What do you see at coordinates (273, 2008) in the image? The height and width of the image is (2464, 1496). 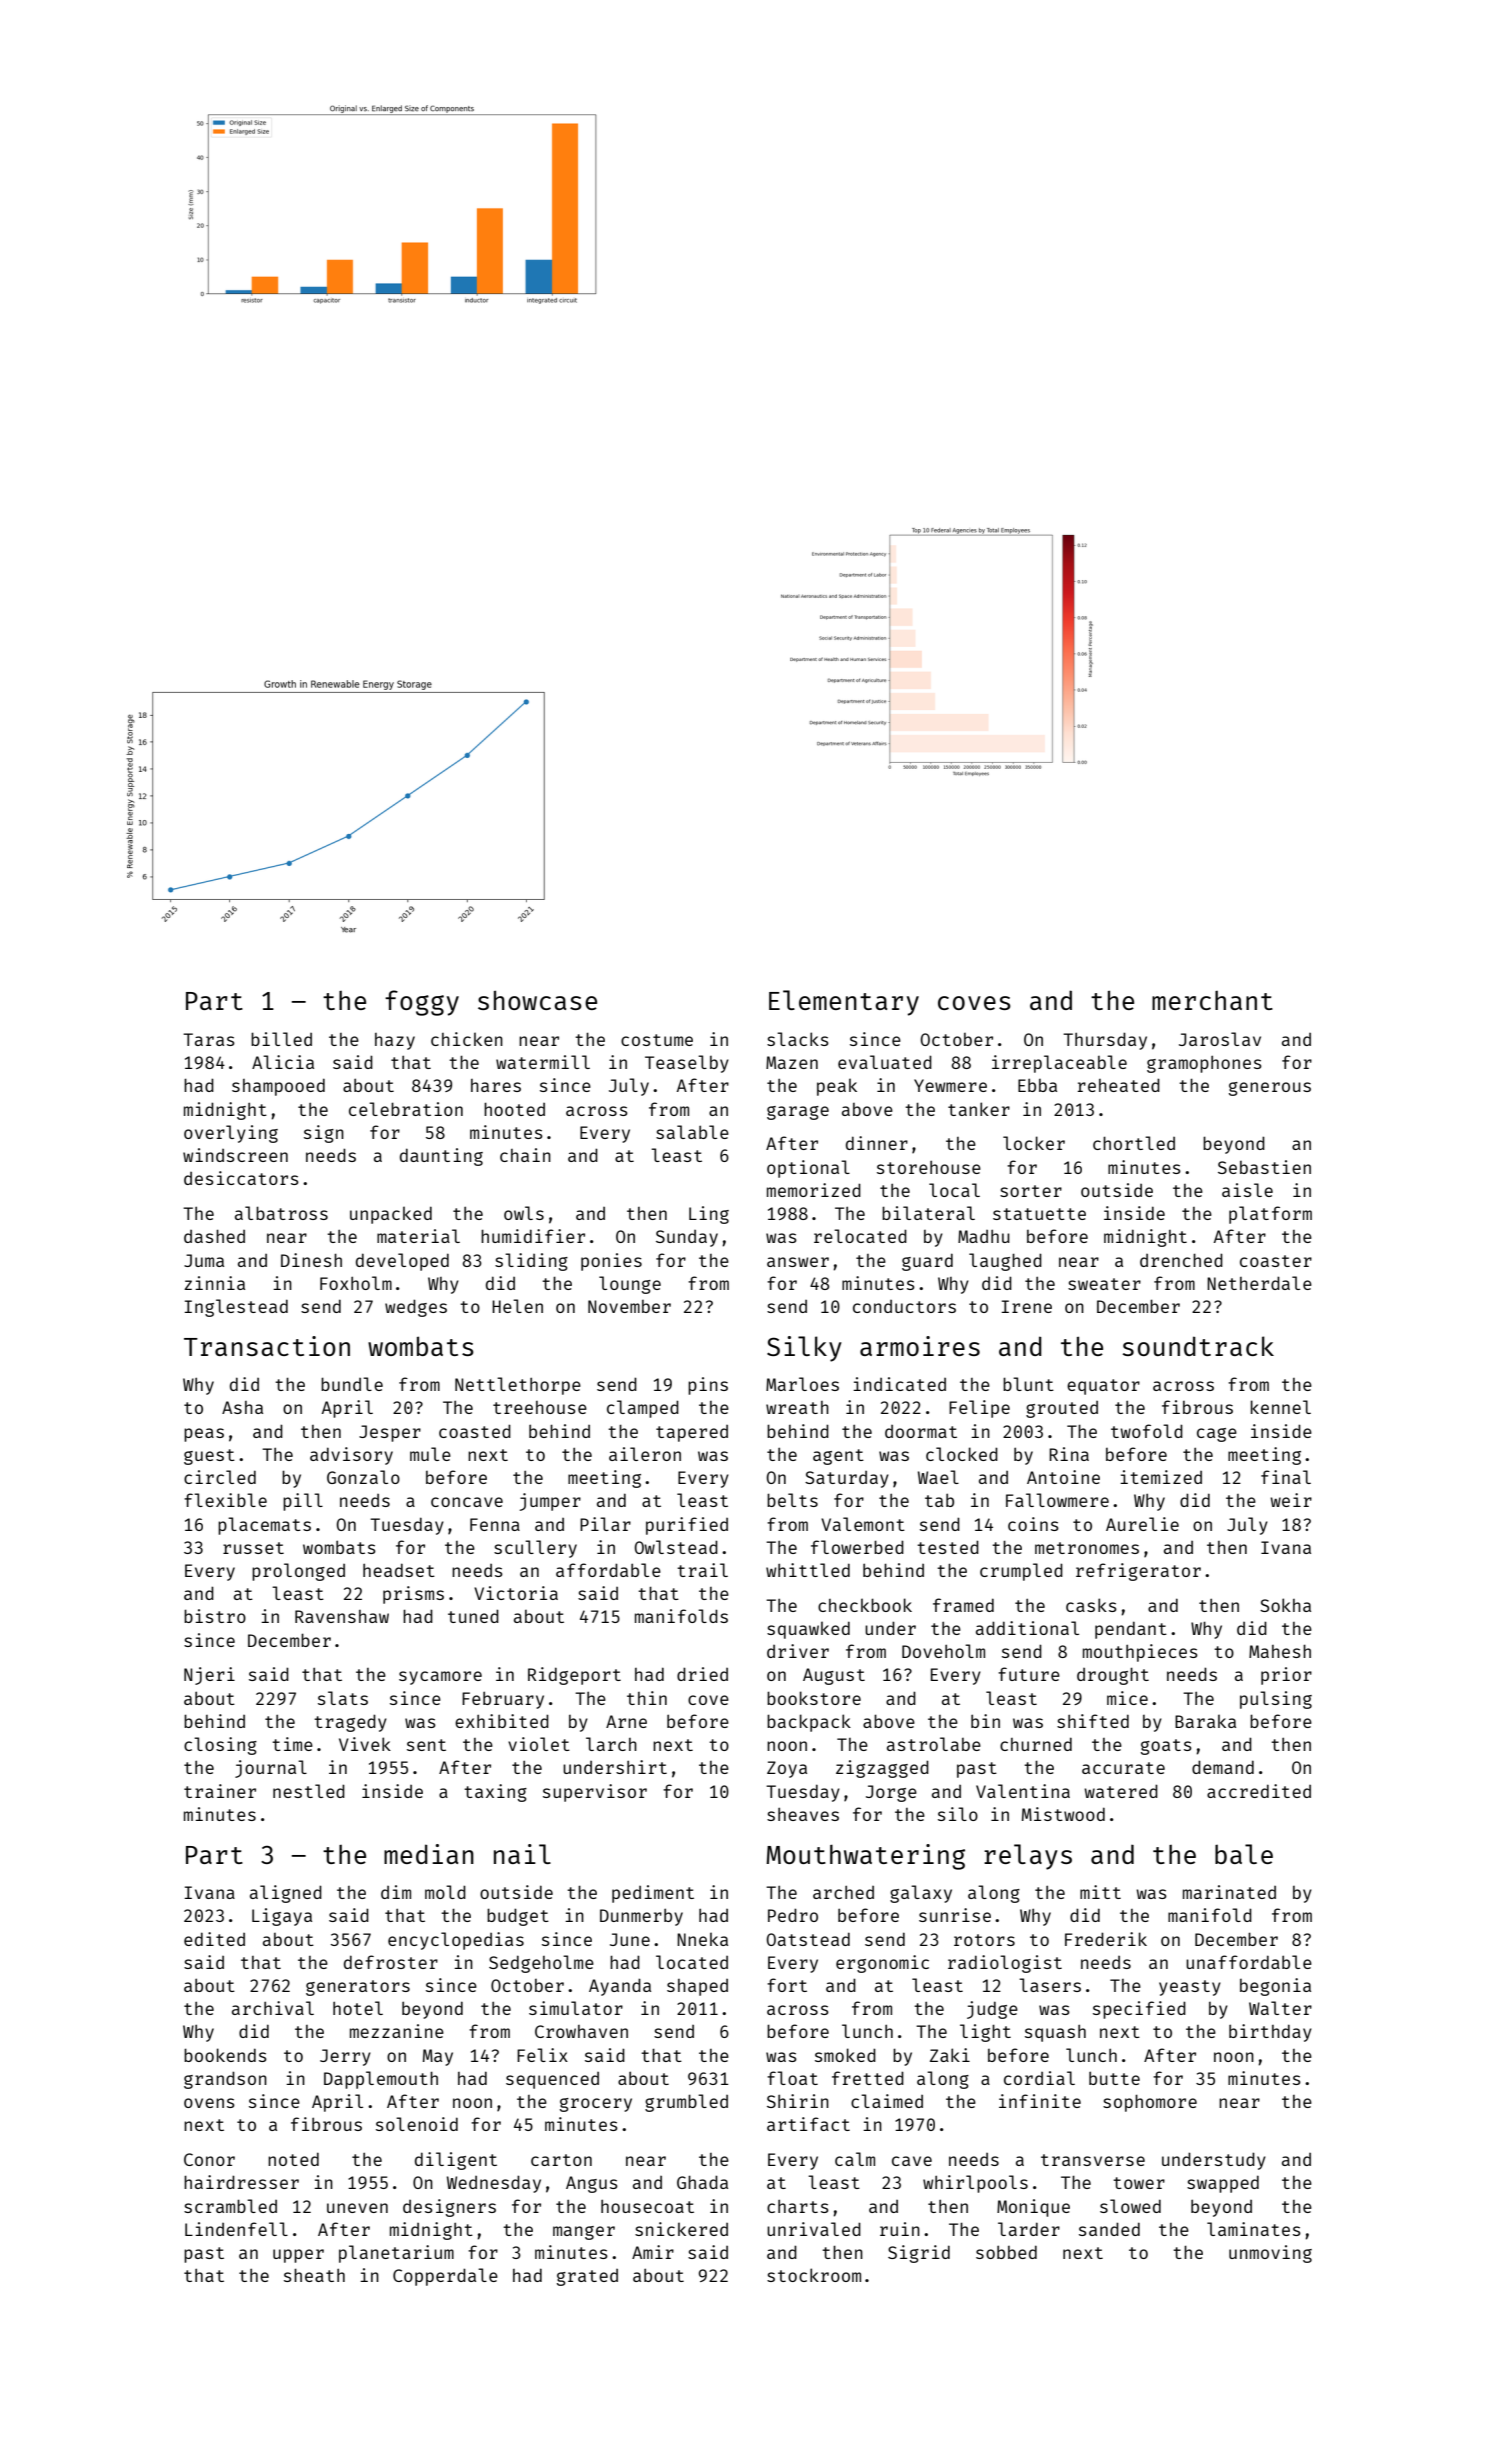 I see `archival` at bounding box center [273, 2008].
